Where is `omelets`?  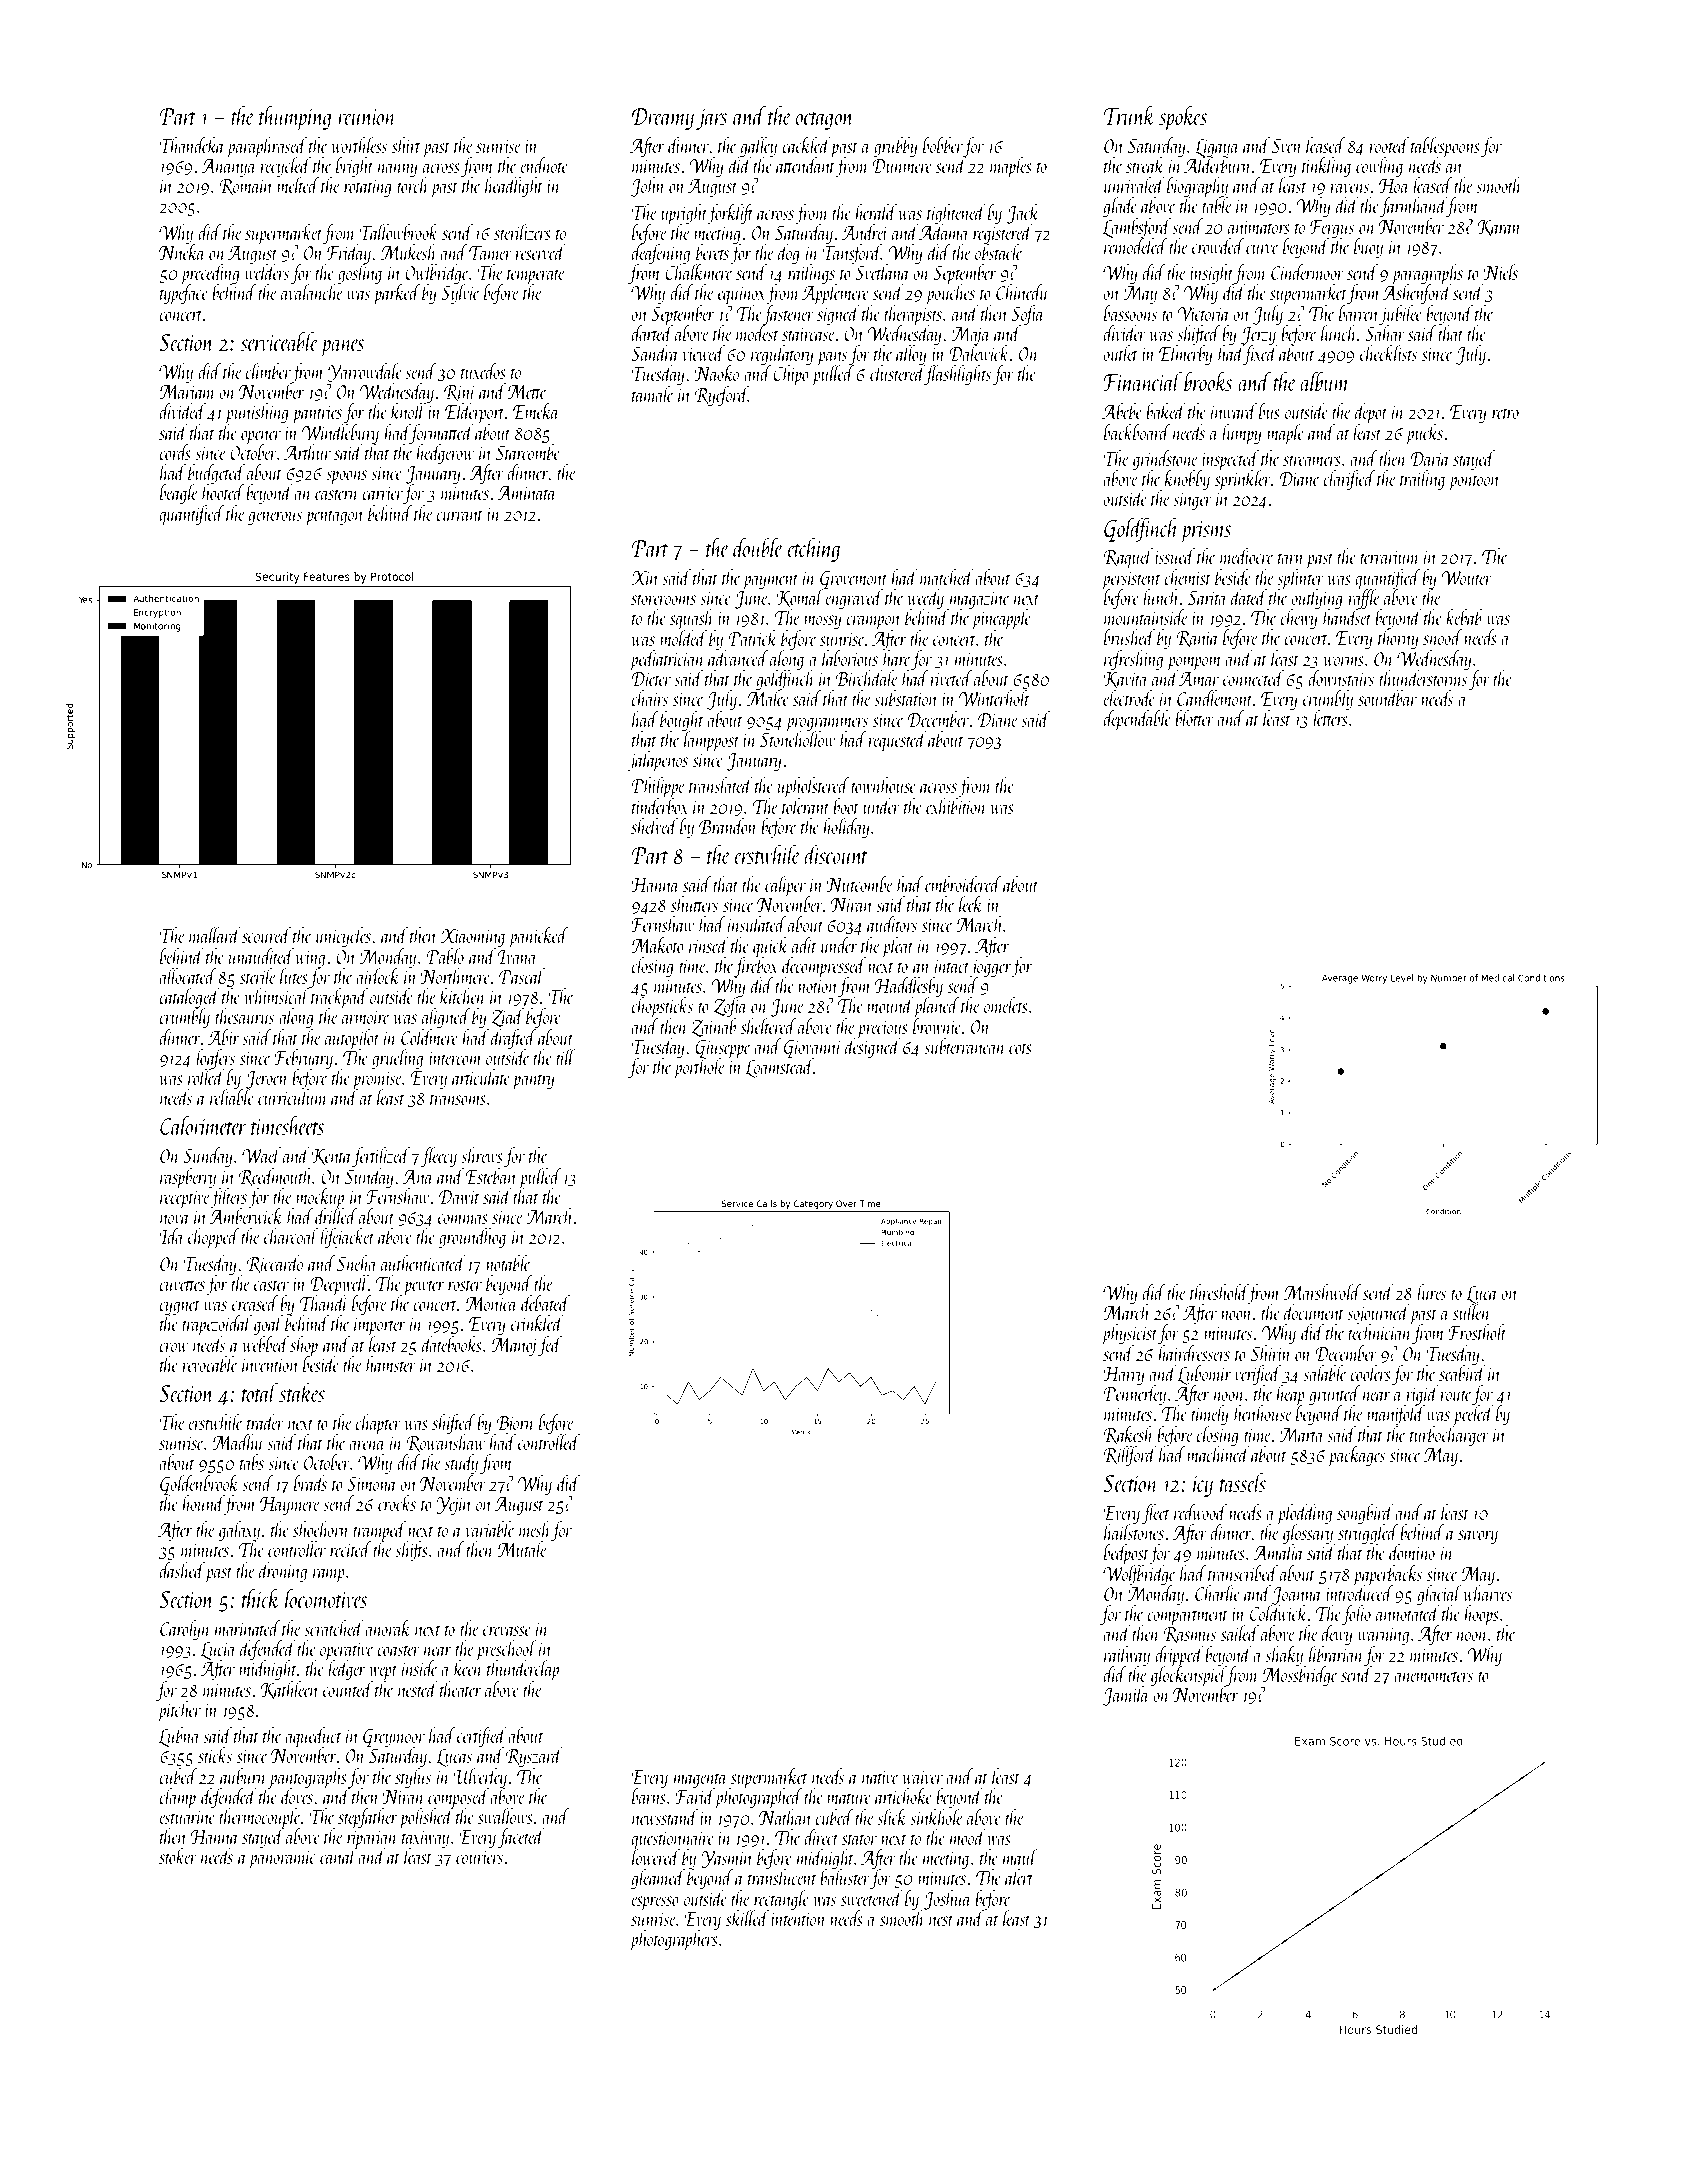
omelets is located at coordinates (1006, 1005).
